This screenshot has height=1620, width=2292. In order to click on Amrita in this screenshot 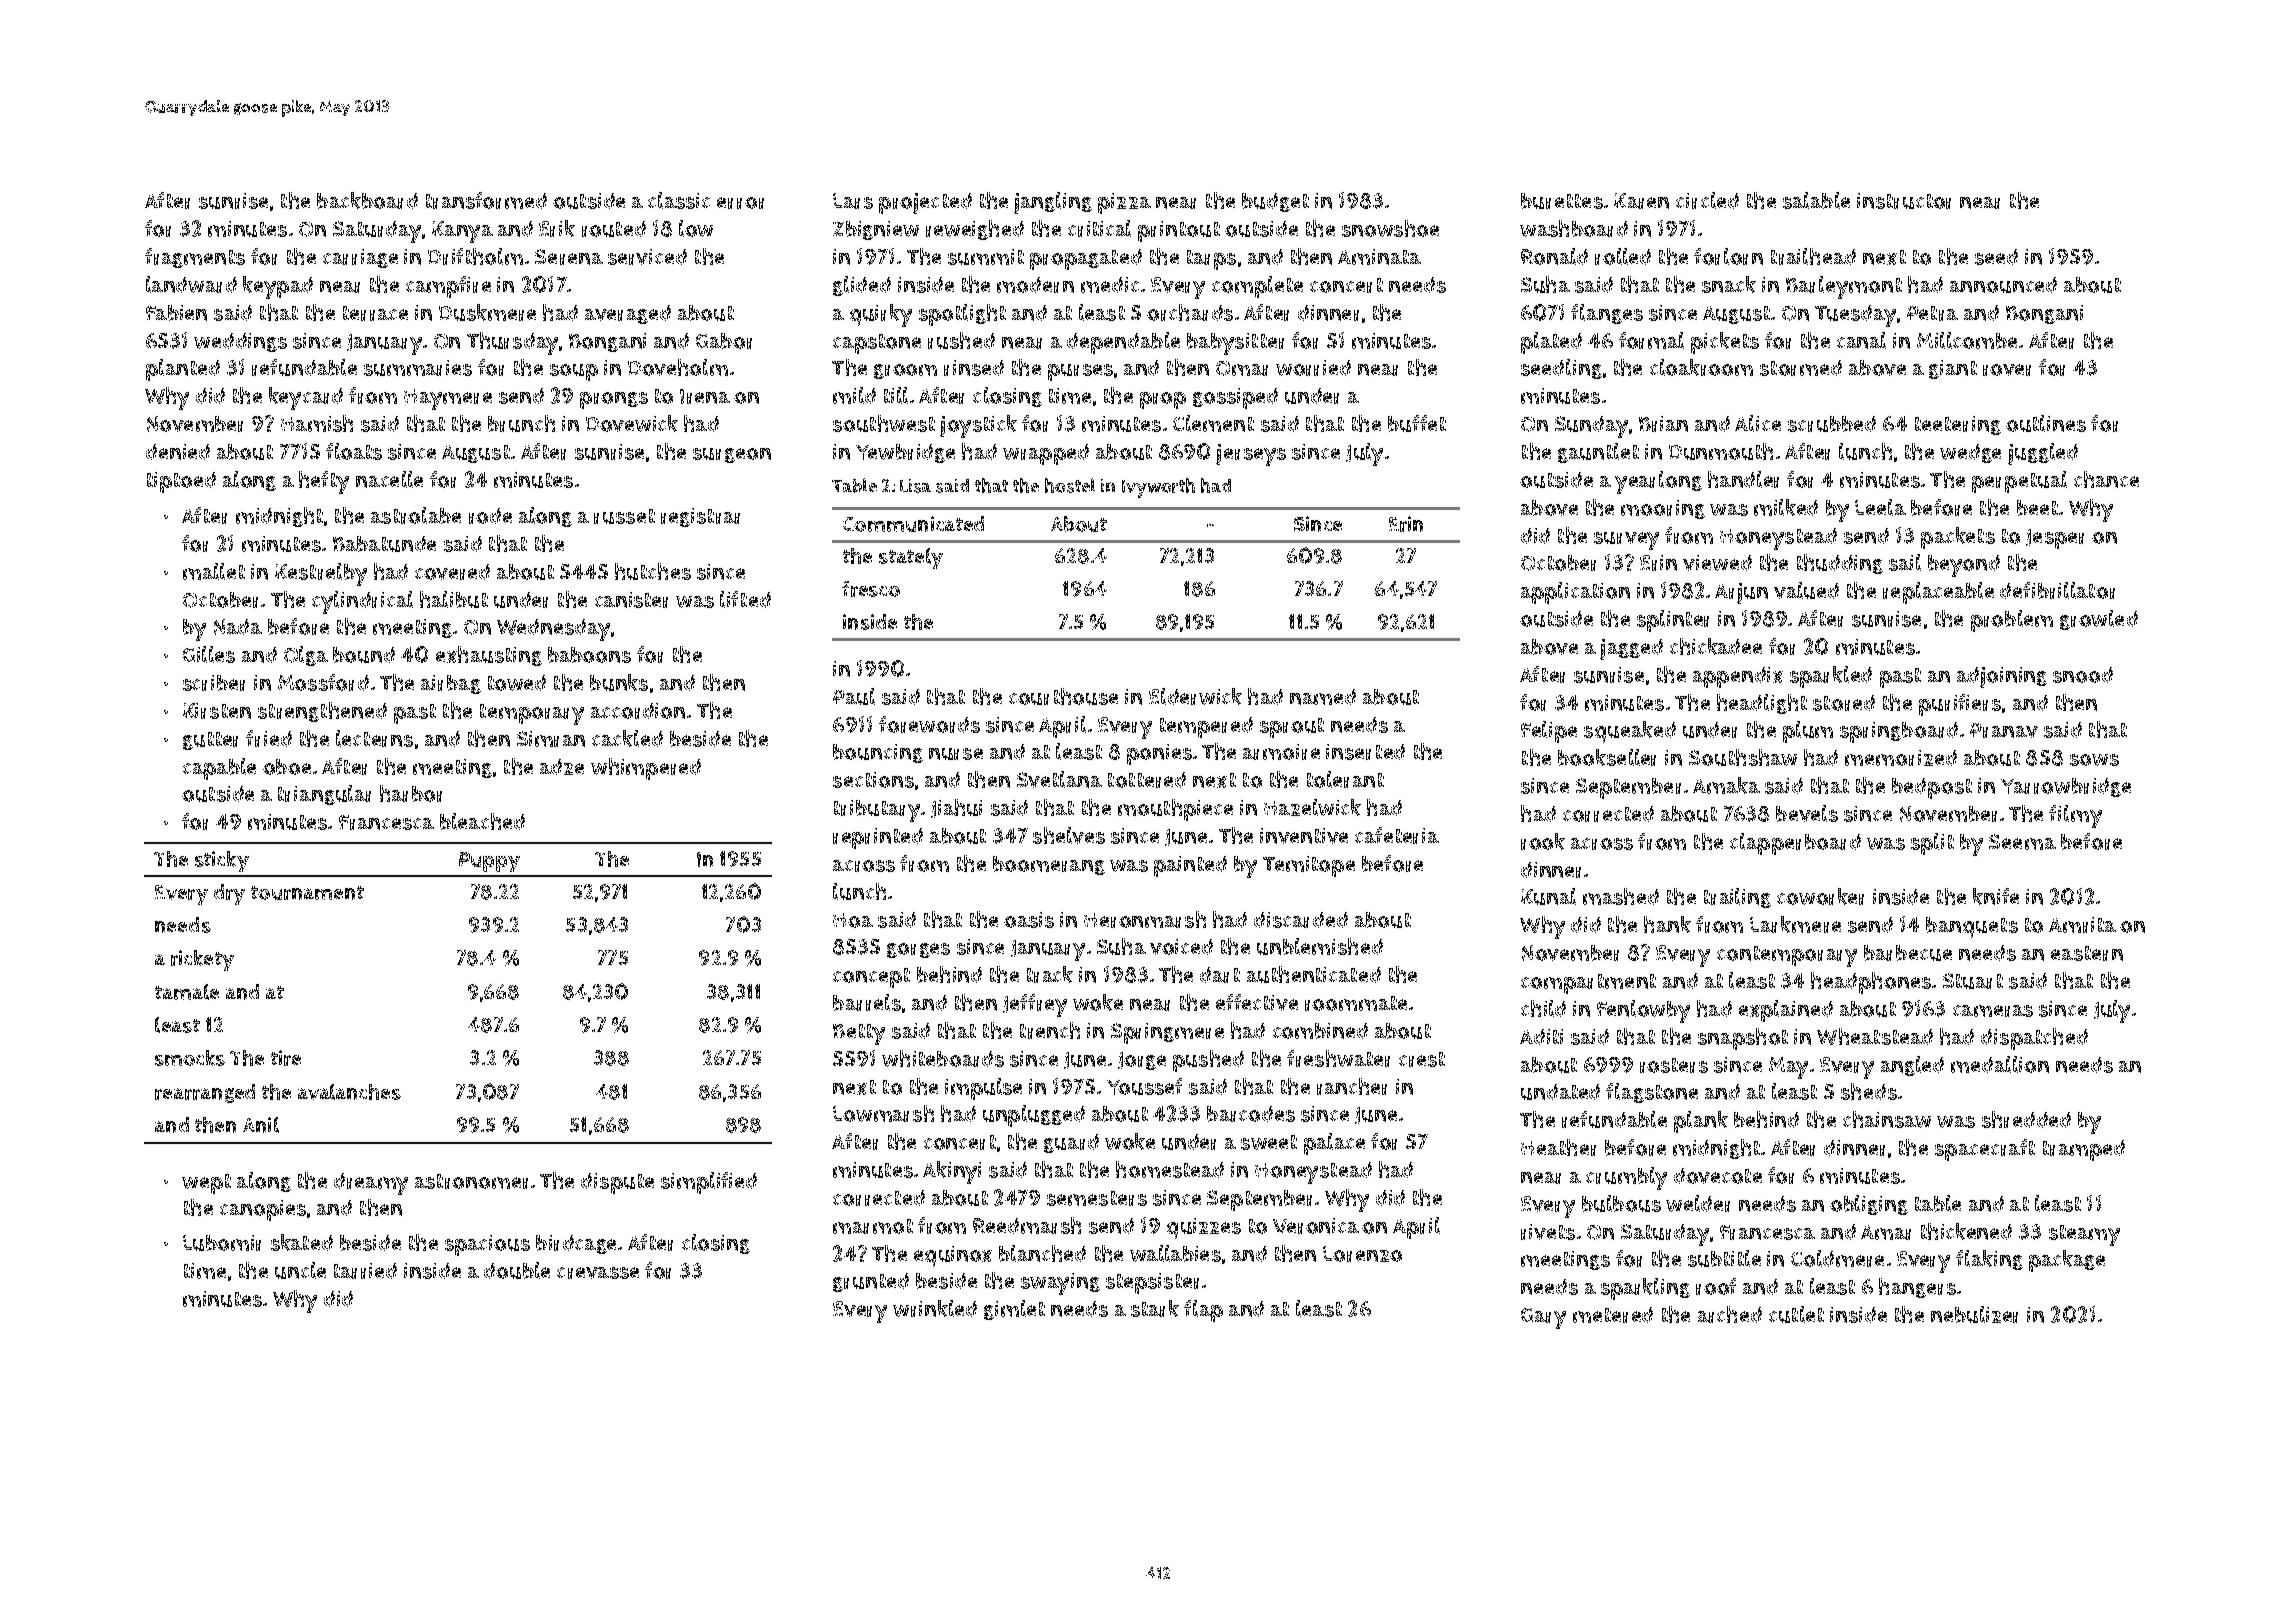, I will do `click(2082, 925)`.
